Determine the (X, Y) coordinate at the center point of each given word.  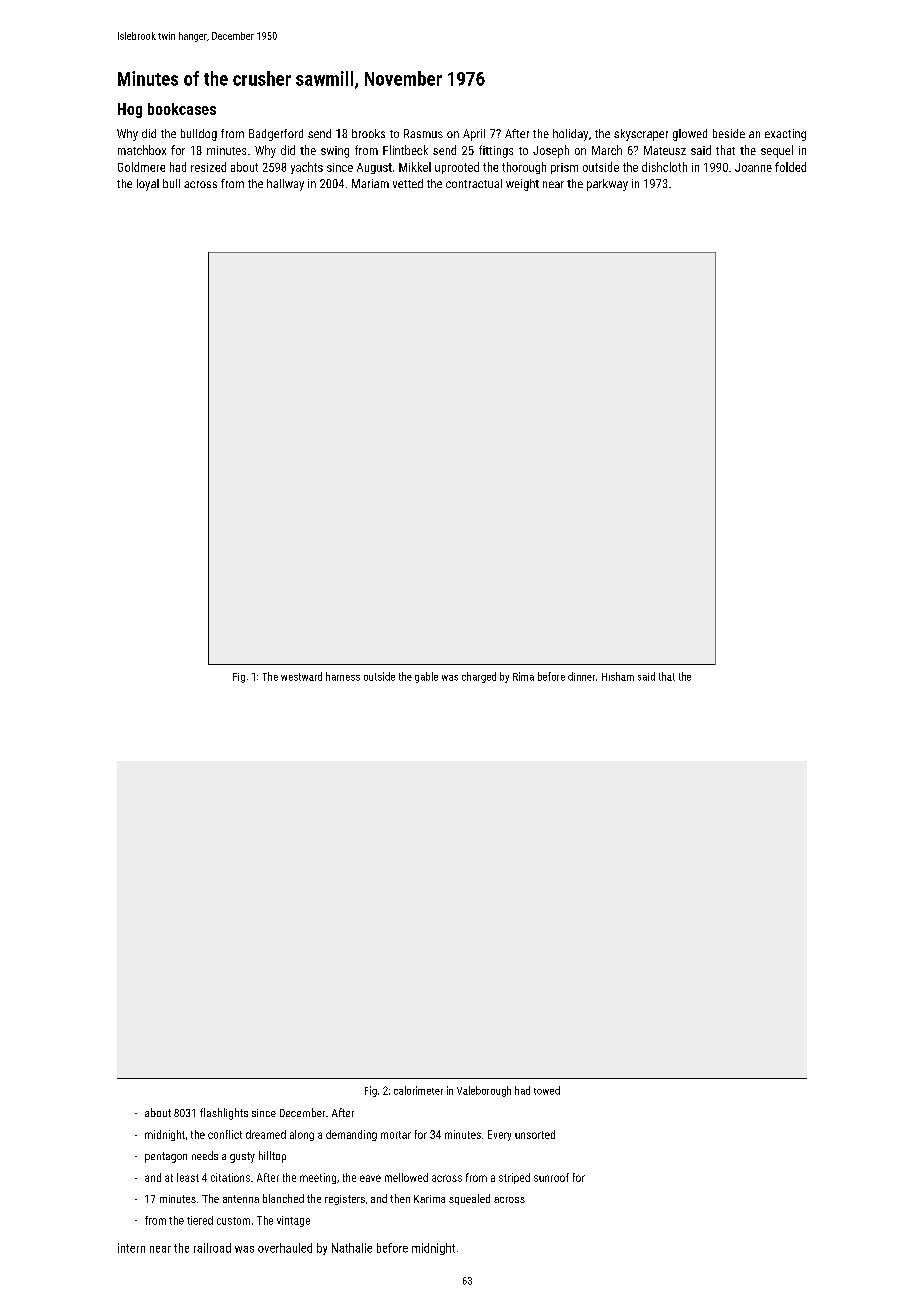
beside (729, 133)
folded (790, 167)
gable (426, 677)
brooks (368, 133)
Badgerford (276, 135)
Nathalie (352, 1248)
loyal (148, 185)
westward (301, 676)
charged (479, 677)
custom (233, 1221)
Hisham (618, 676)
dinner (581, 676)
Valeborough (484, 1091)
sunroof (551, 1177)
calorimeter (418, 1090)
